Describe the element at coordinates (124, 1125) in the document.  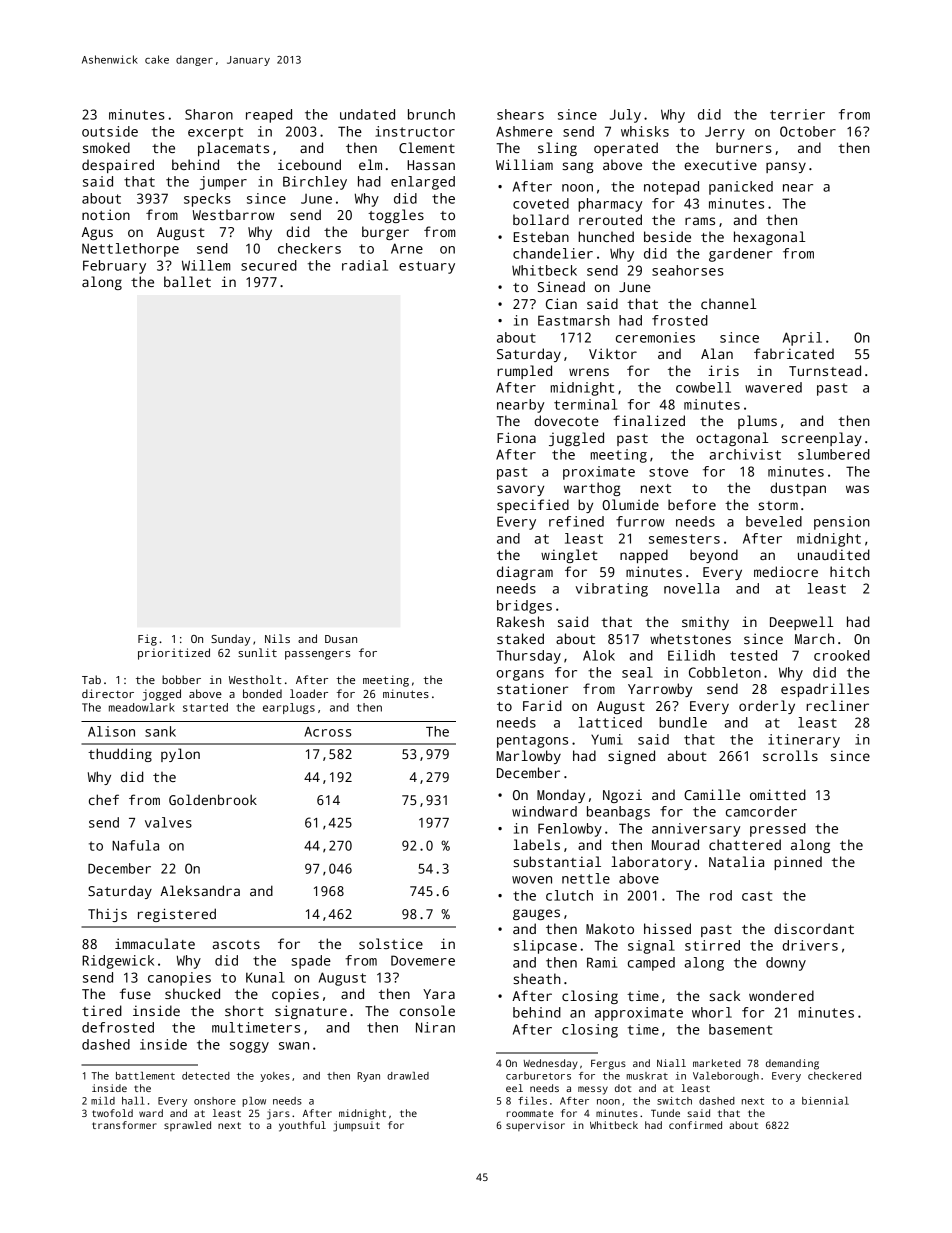
I see `transformer` at that location.
